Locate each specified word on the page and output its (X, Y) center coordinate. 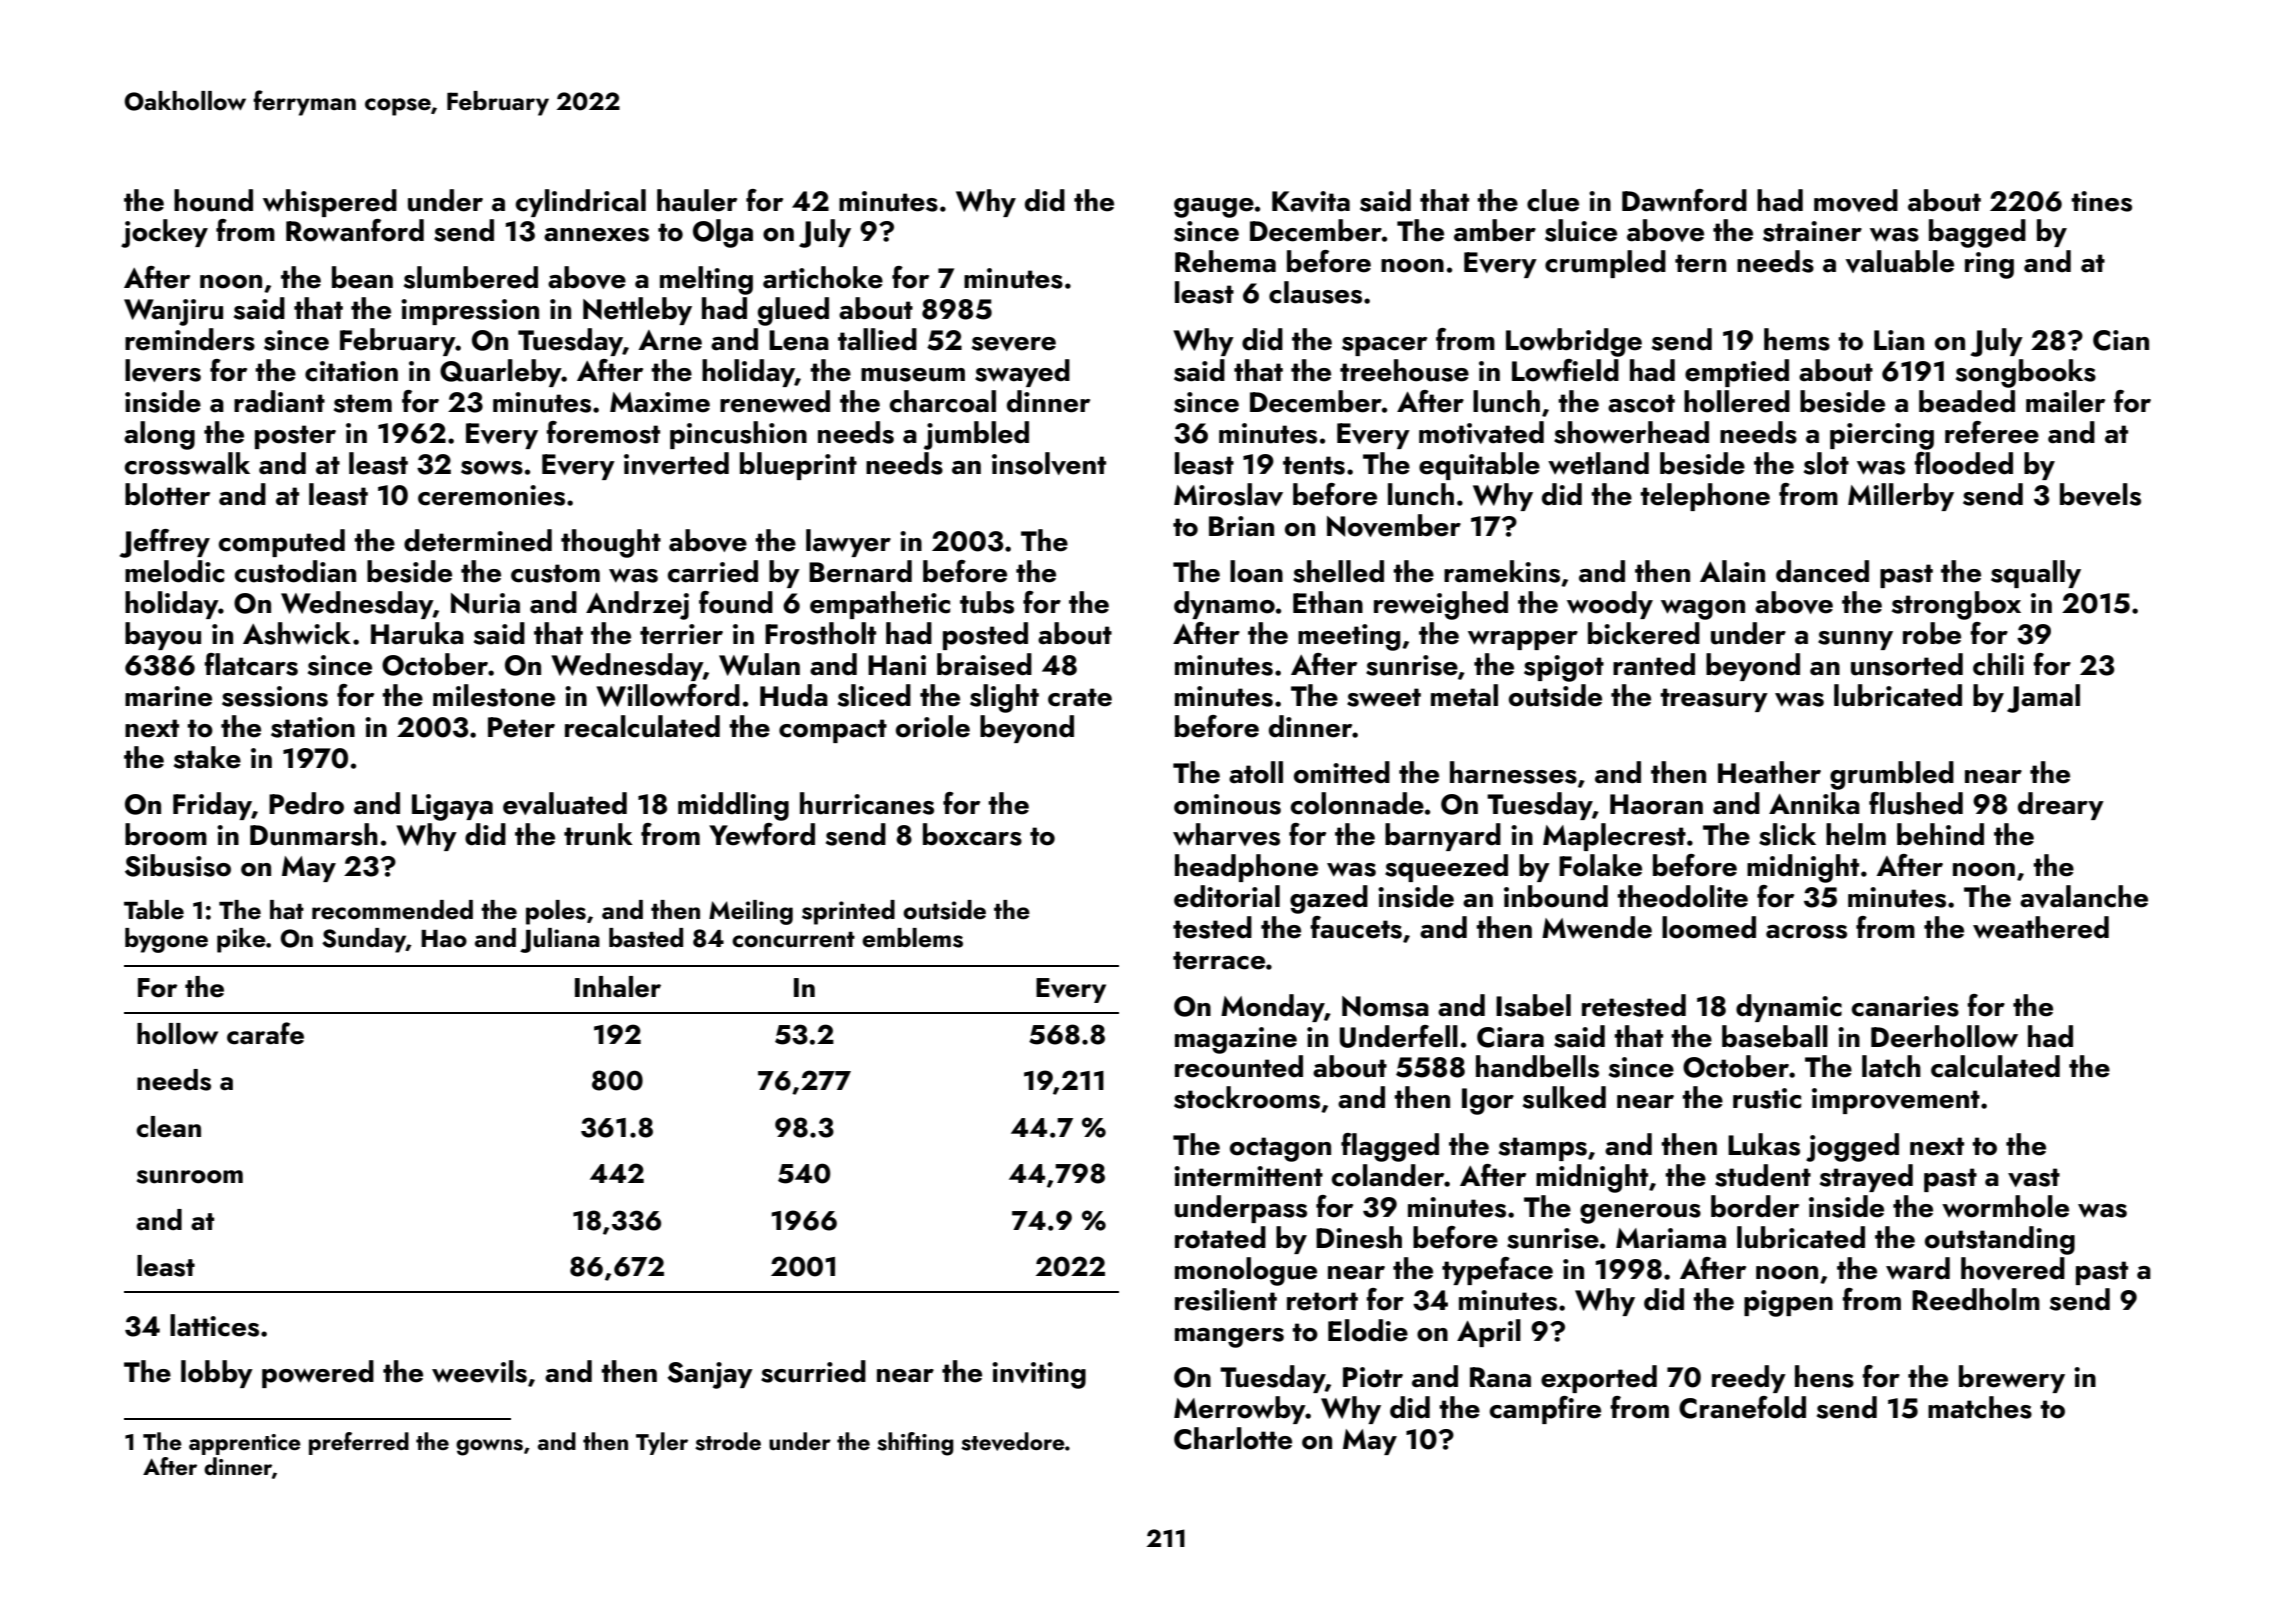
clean (168, 1127)
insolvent (1049, 463)
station (313, 727)
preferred (359, 1443)
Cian (2121, 340)
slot (1826, 463)
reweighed (1441, 605)
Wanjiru (173, 312)
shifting (915, 1444)
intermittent (1248, 1176)
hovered (2013, 1268)
